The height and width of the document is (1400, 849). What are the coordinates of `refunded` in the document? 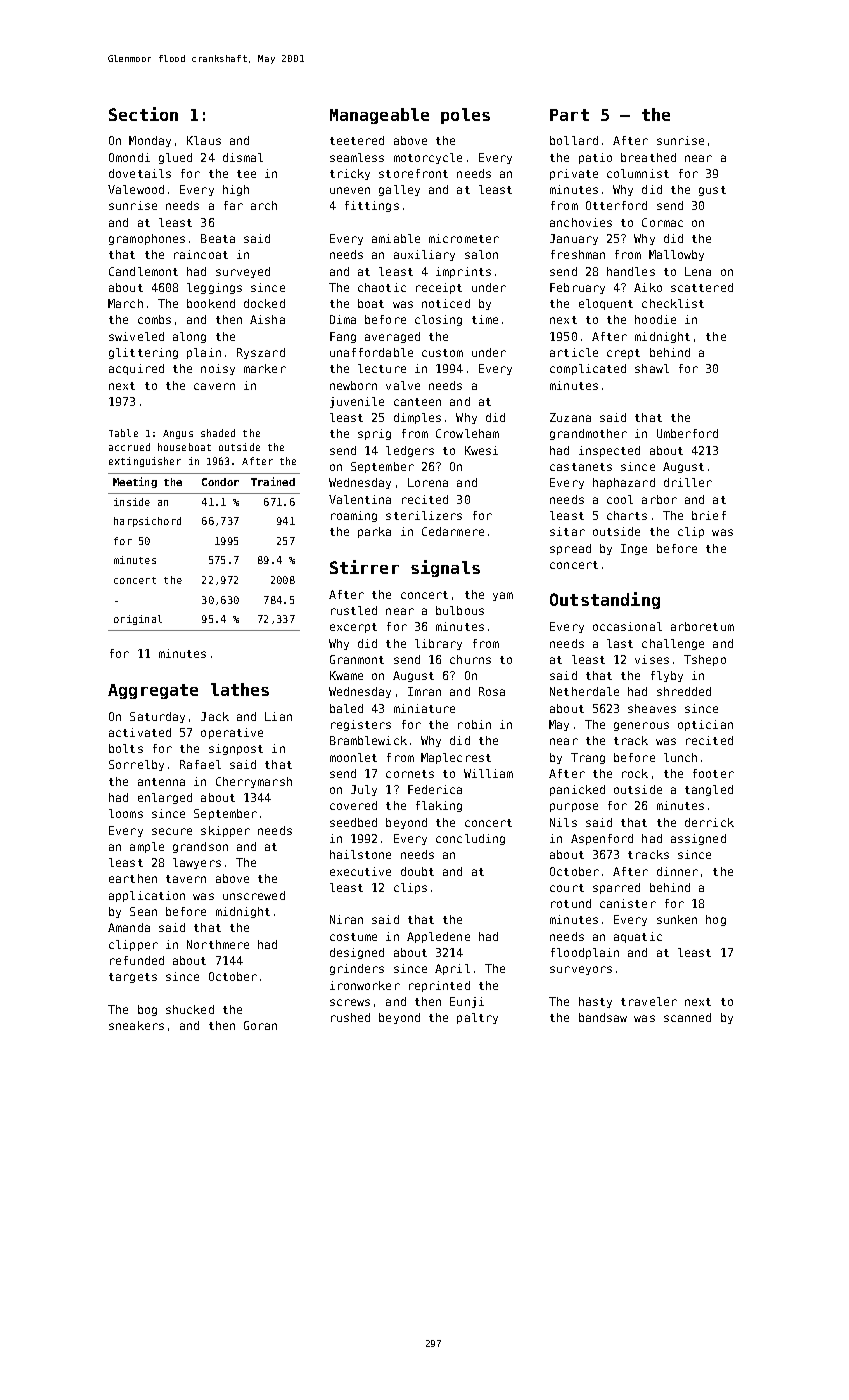 It's located at (137, 960).
